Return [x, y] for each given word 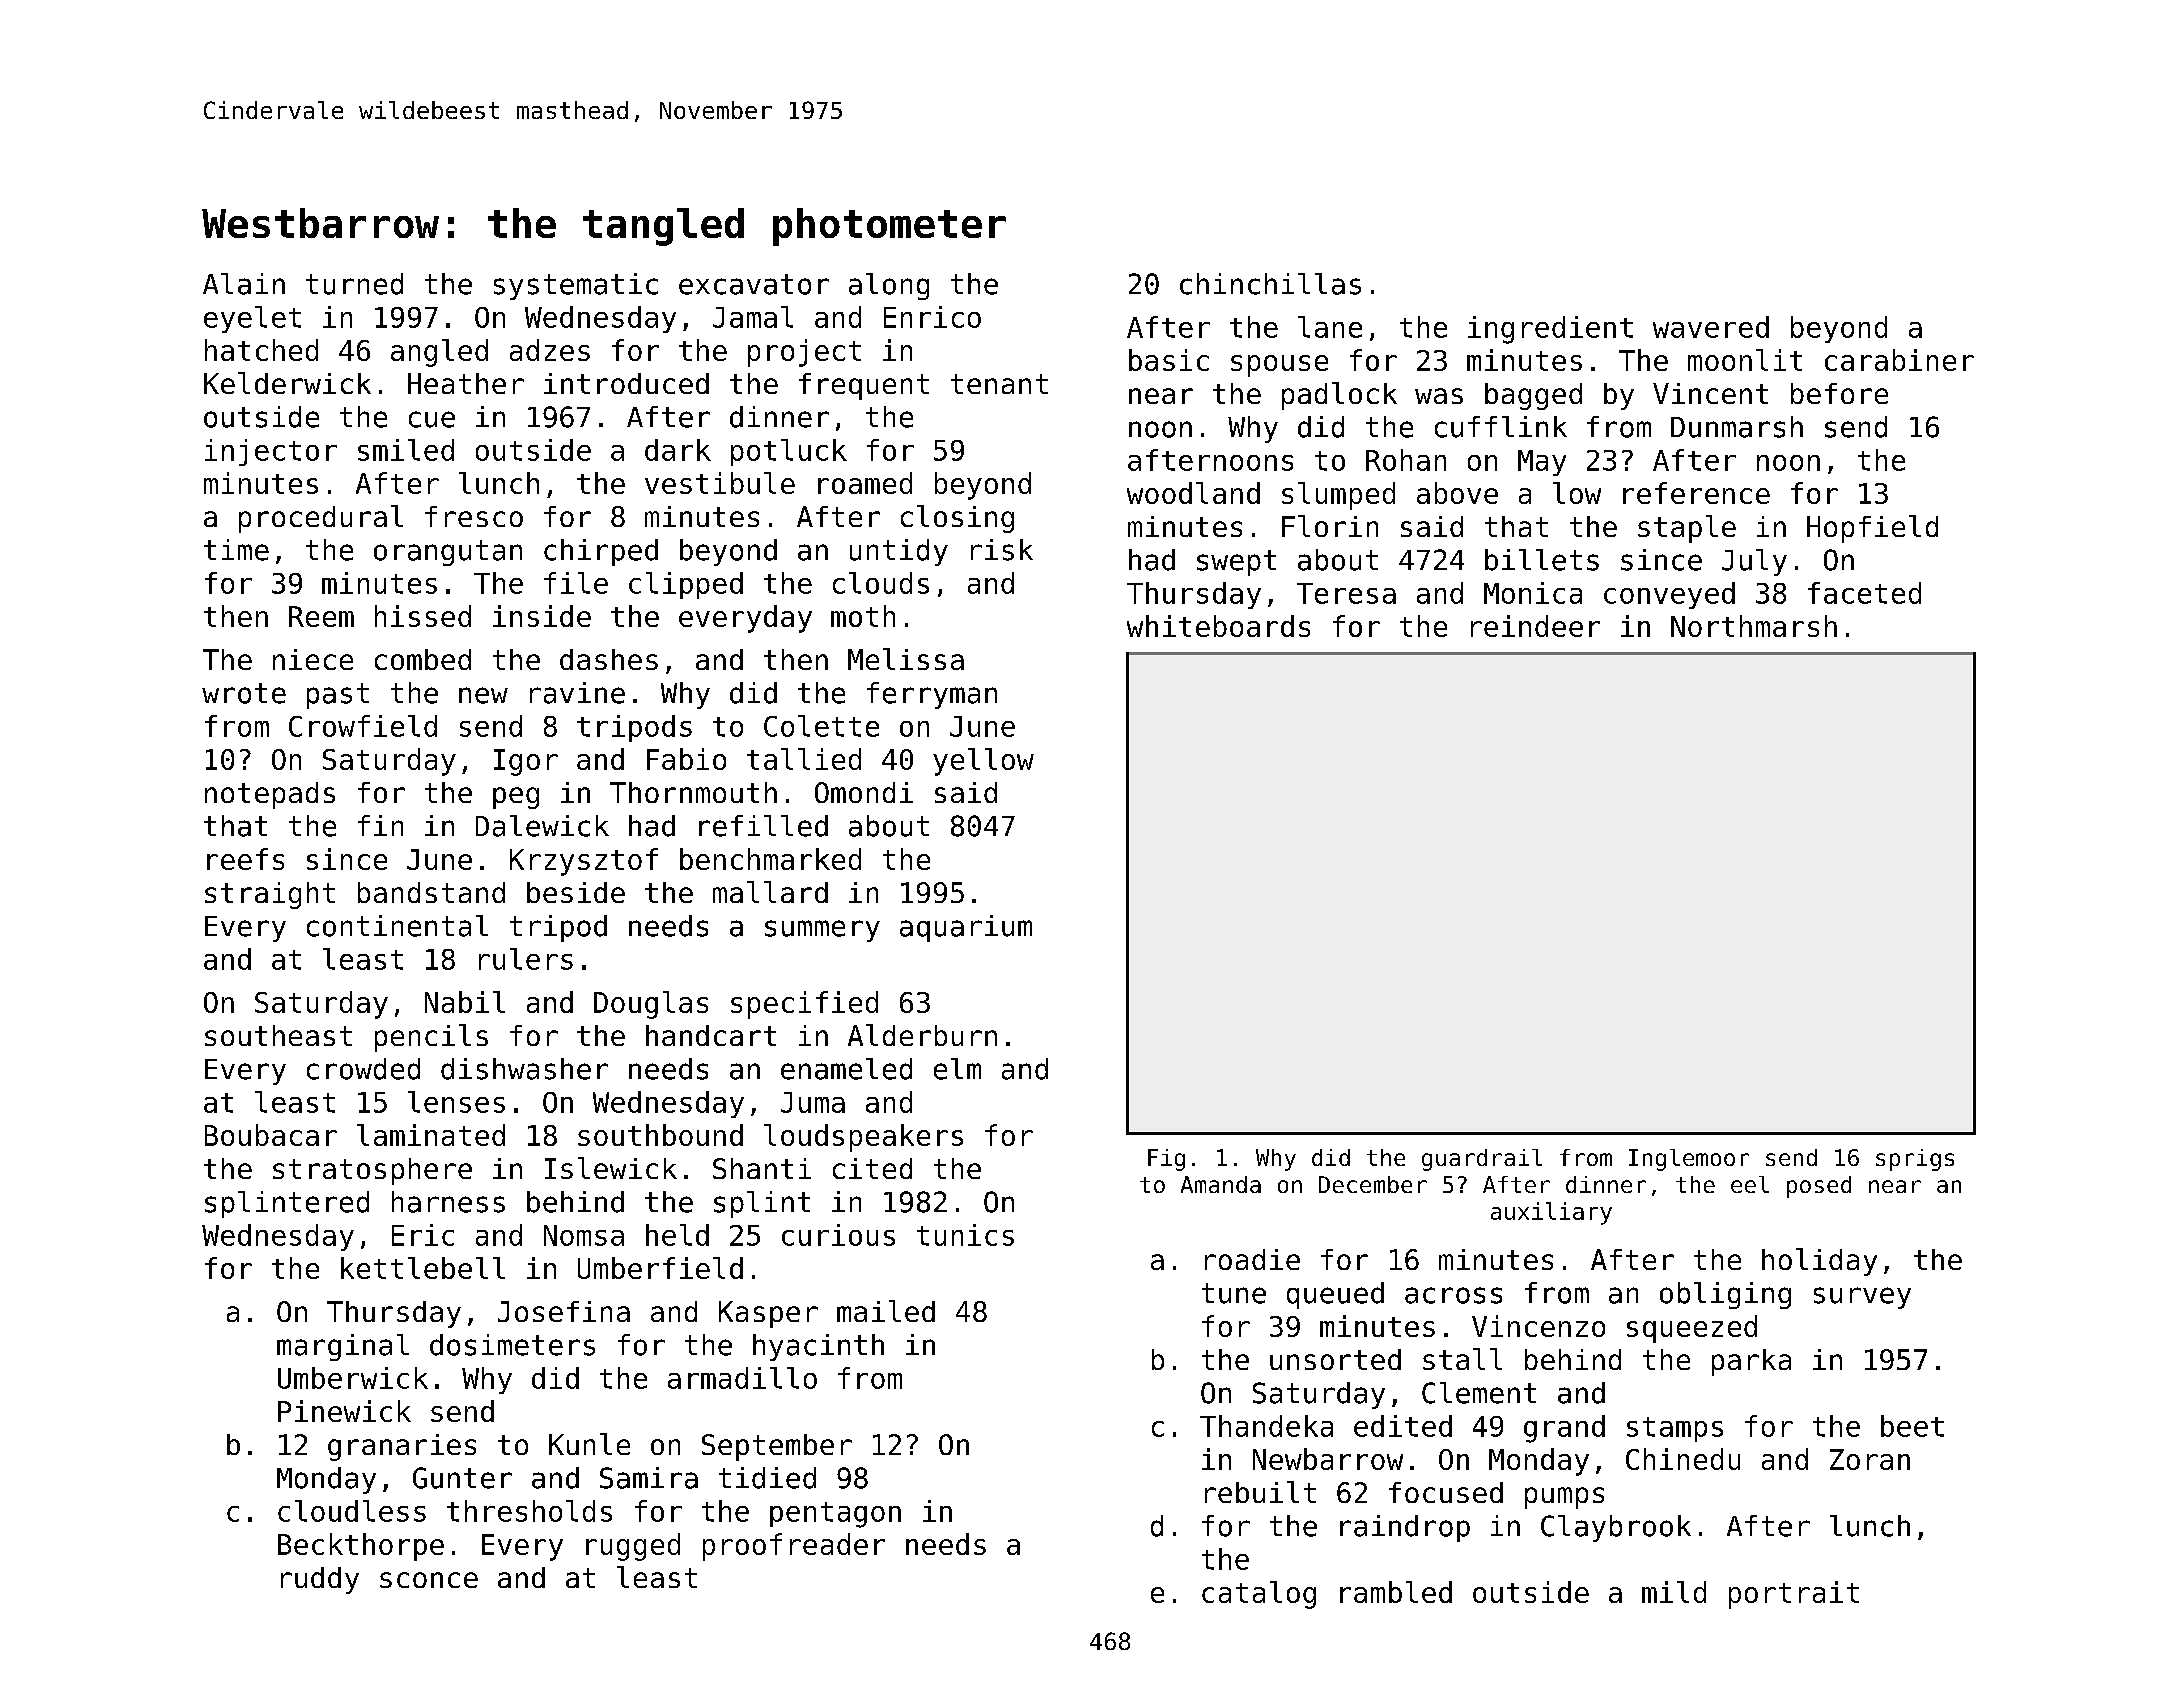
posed [1819, 1187]
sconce [429, 1580]
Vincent [1710, 393]
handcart [711, 1035]
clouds [881, 583]
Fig [1166, 1160]
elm [957, 1069]
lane [1330, 327]
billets [1542, 560]
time [236, 550]
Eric [423, 1235]
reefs [245, 859]
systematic [576, 286]
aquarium [966, 928]
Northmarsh [1754, 626]
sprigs [1915, 1160]
